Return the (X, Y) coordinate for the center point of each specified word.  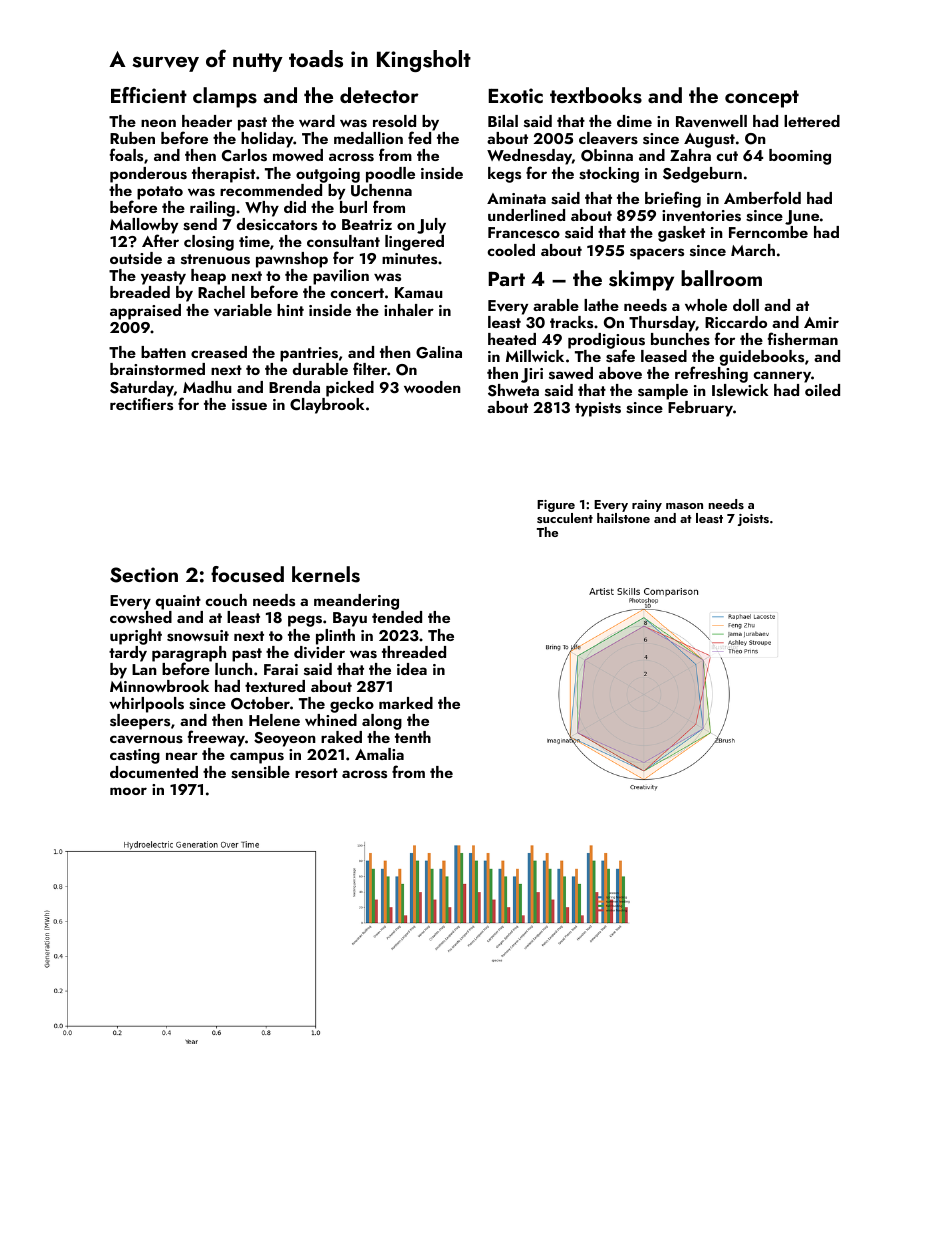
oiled (822, 390)
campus (257, 758)
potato (160, 193)
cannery (782, 377)
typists (598, 409)
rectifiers (141, 404)
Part (506, 278)
